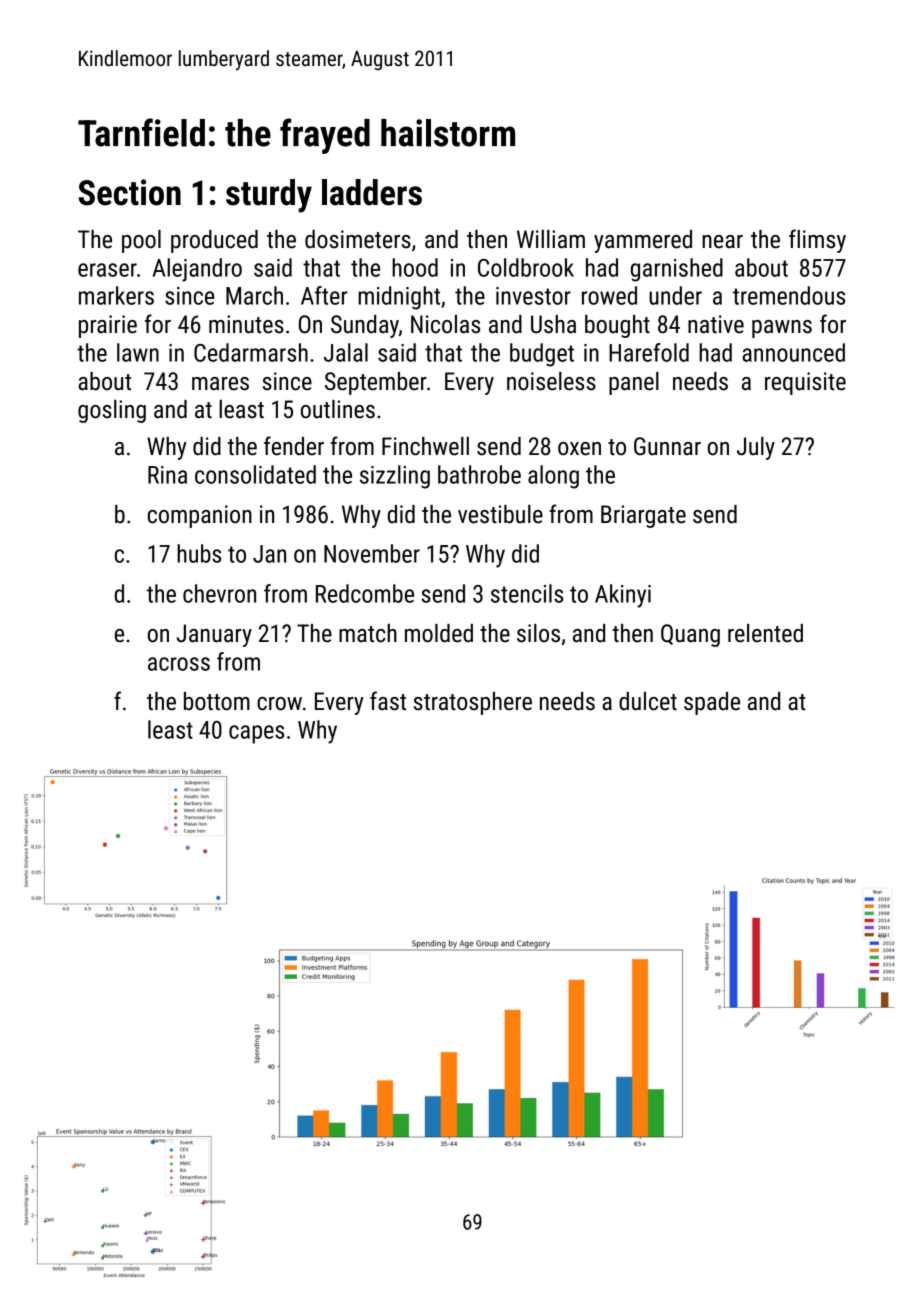 The height and width of the screenshot is (1311, 924). Describe the element at coordinates (415, 267) in the screenshot. I see `hood` at that location.
